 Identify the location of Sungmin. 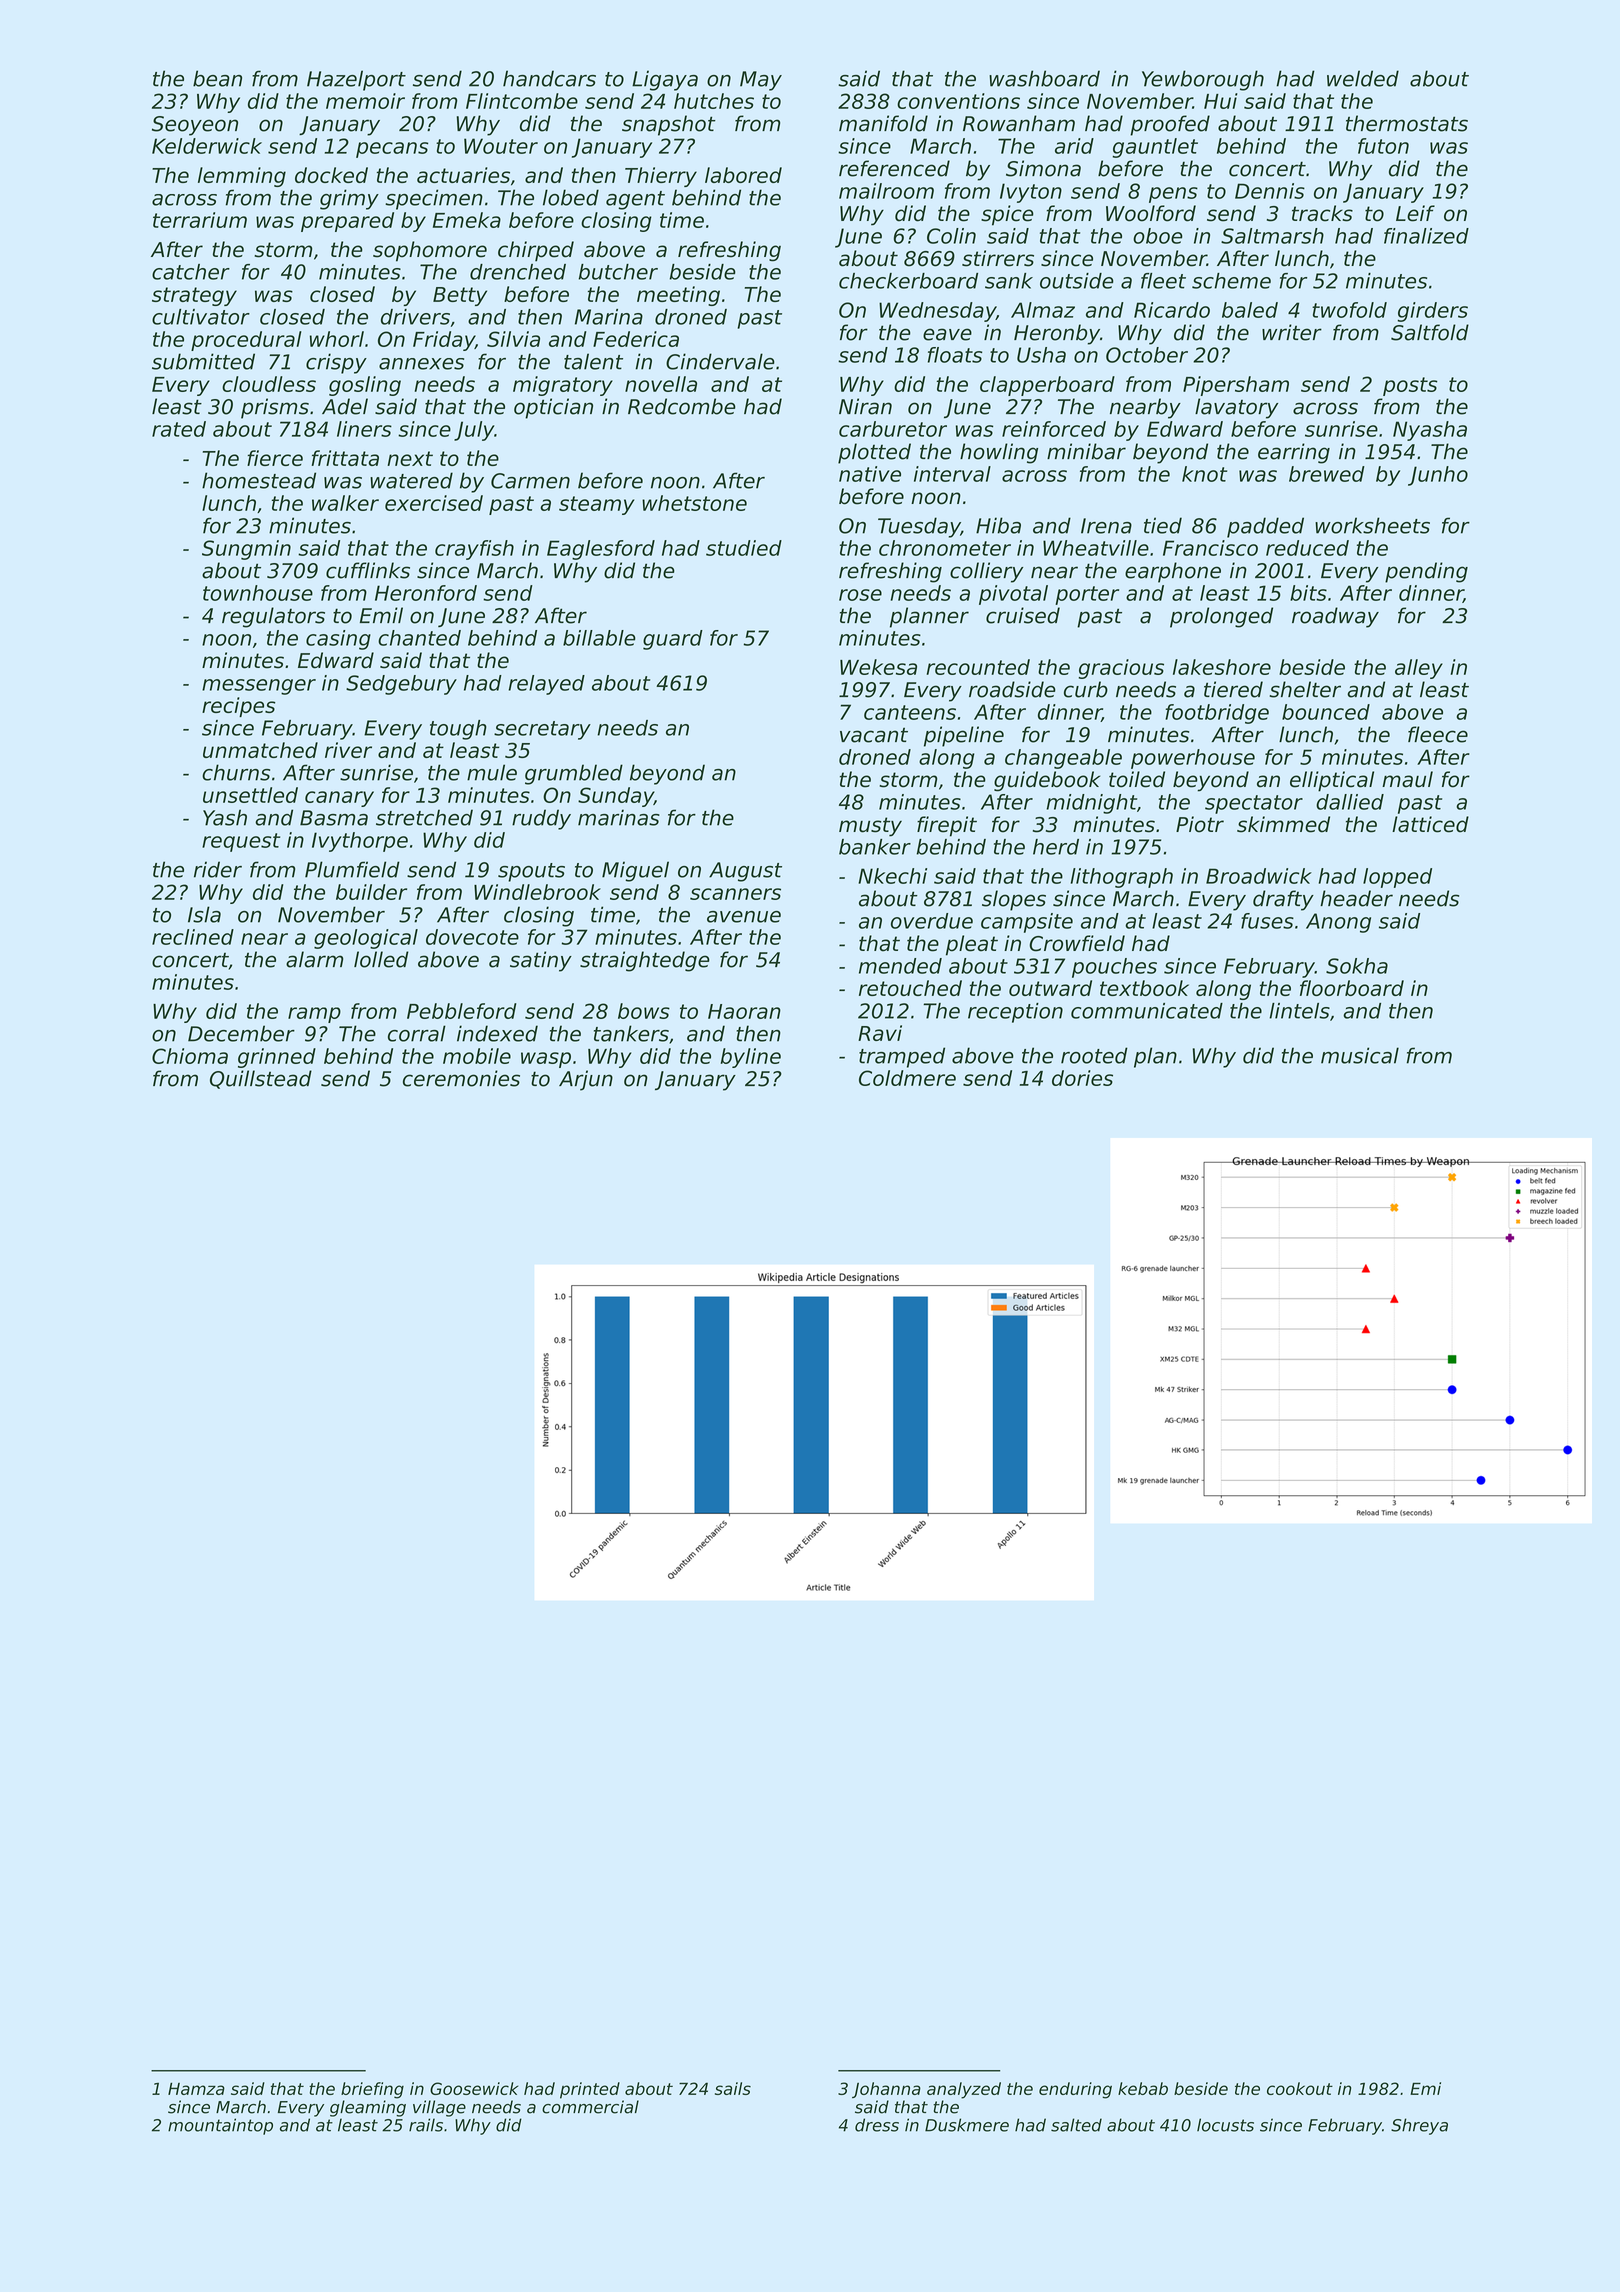
(246, 550).
